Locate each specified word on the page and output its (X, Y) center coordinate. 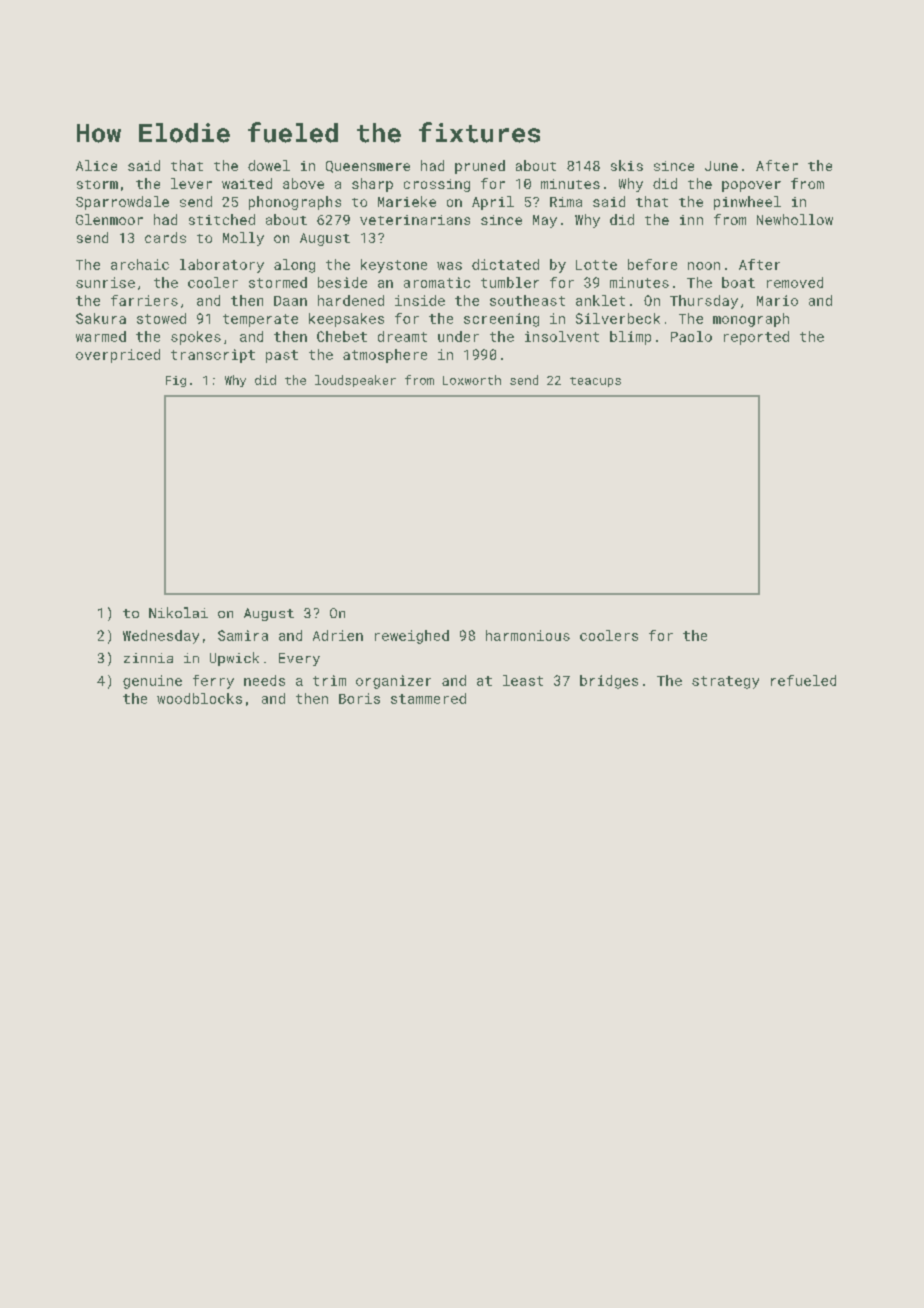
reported (756, 338)
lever (191, 183)
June (721, 166)
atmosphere (385, 356)
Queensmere (368, 167)
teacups (595, 382)
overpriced (118, 356)
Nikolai (178, 612)
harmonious (528, 635)
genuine (152, 682)
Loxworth (472, 380)
